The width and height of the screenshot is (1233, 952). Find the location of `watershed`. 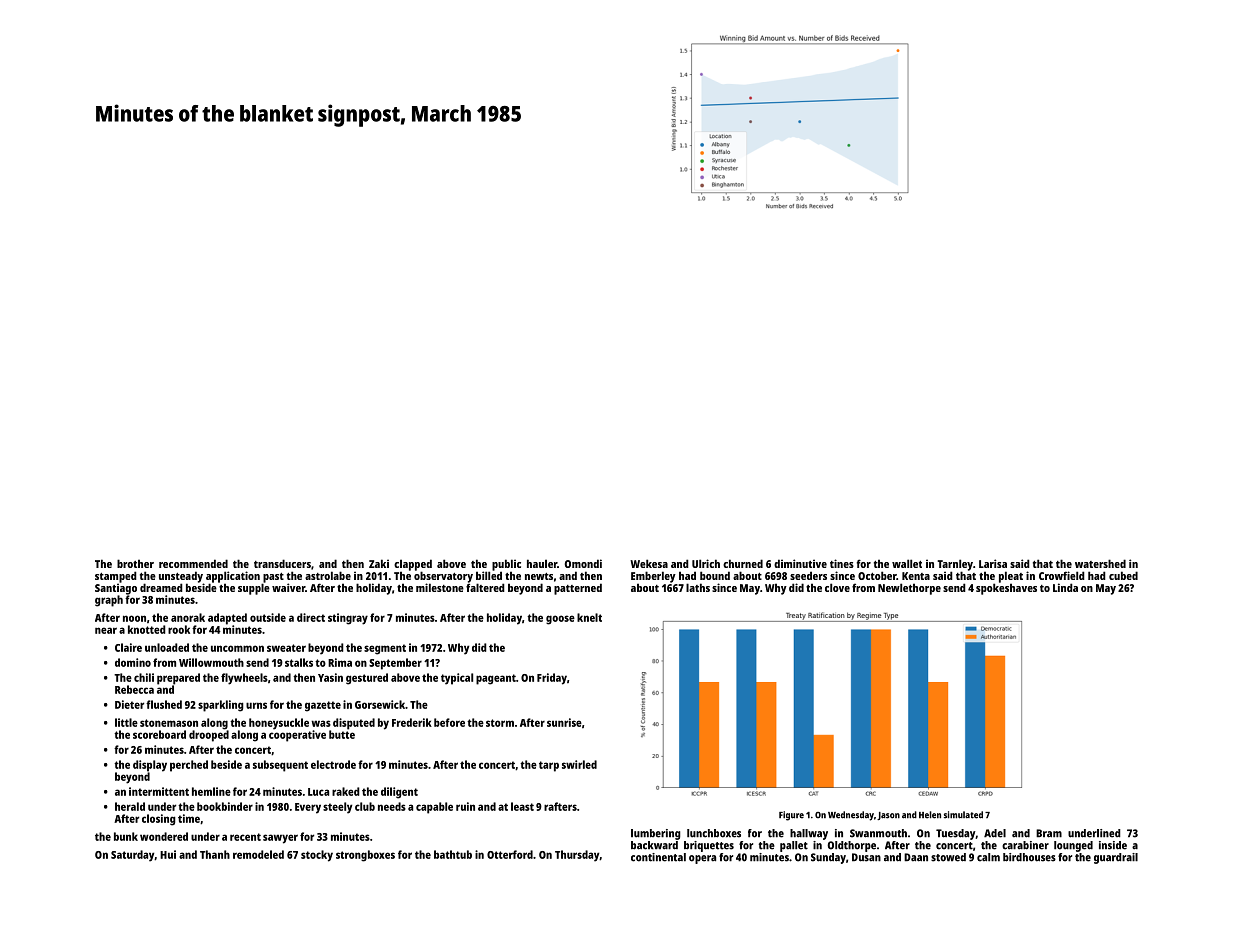

watershed is located at coordinates (1100, 563).
